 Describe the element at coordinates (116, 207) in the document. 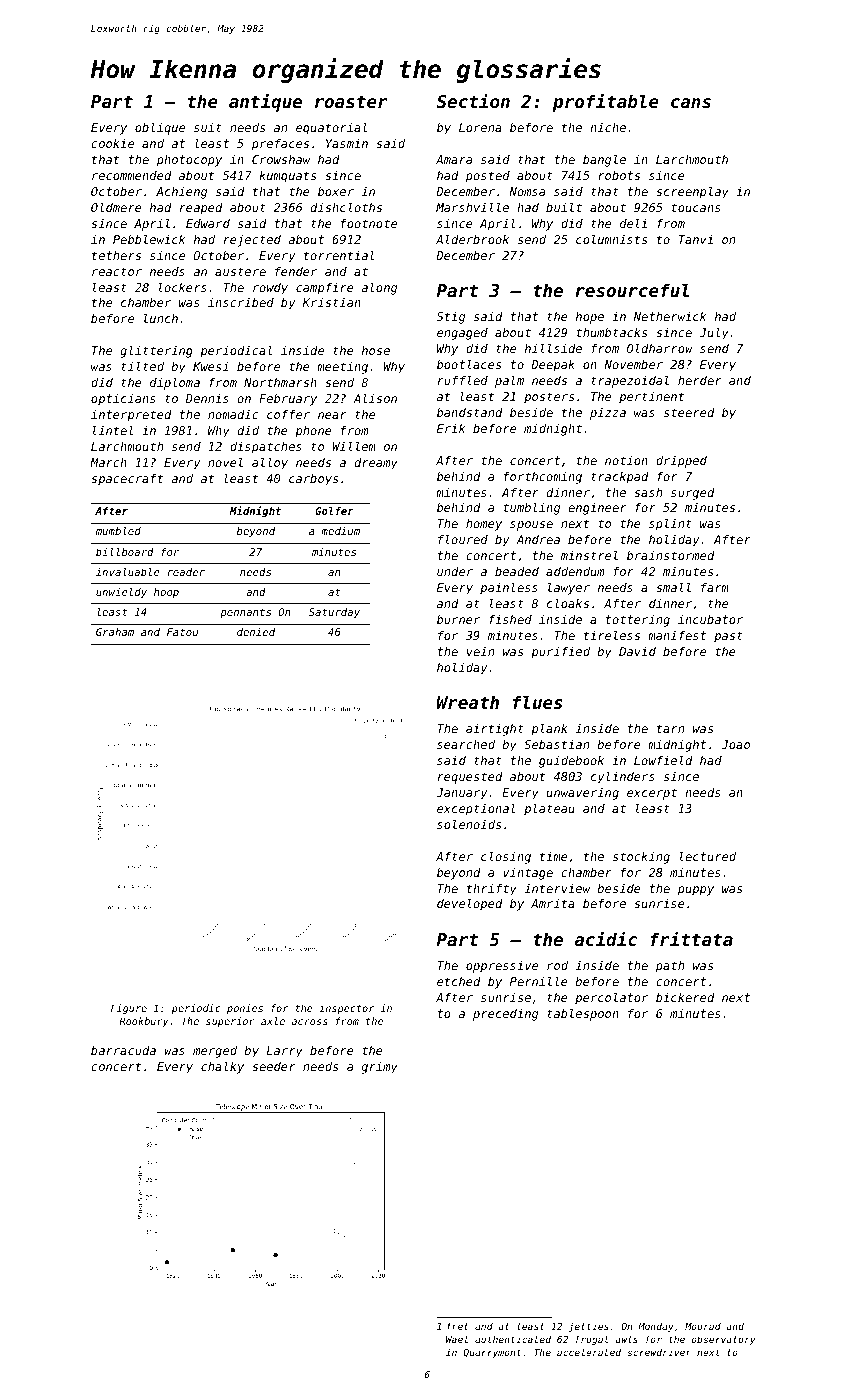

I see `Oldmere` at that location.
